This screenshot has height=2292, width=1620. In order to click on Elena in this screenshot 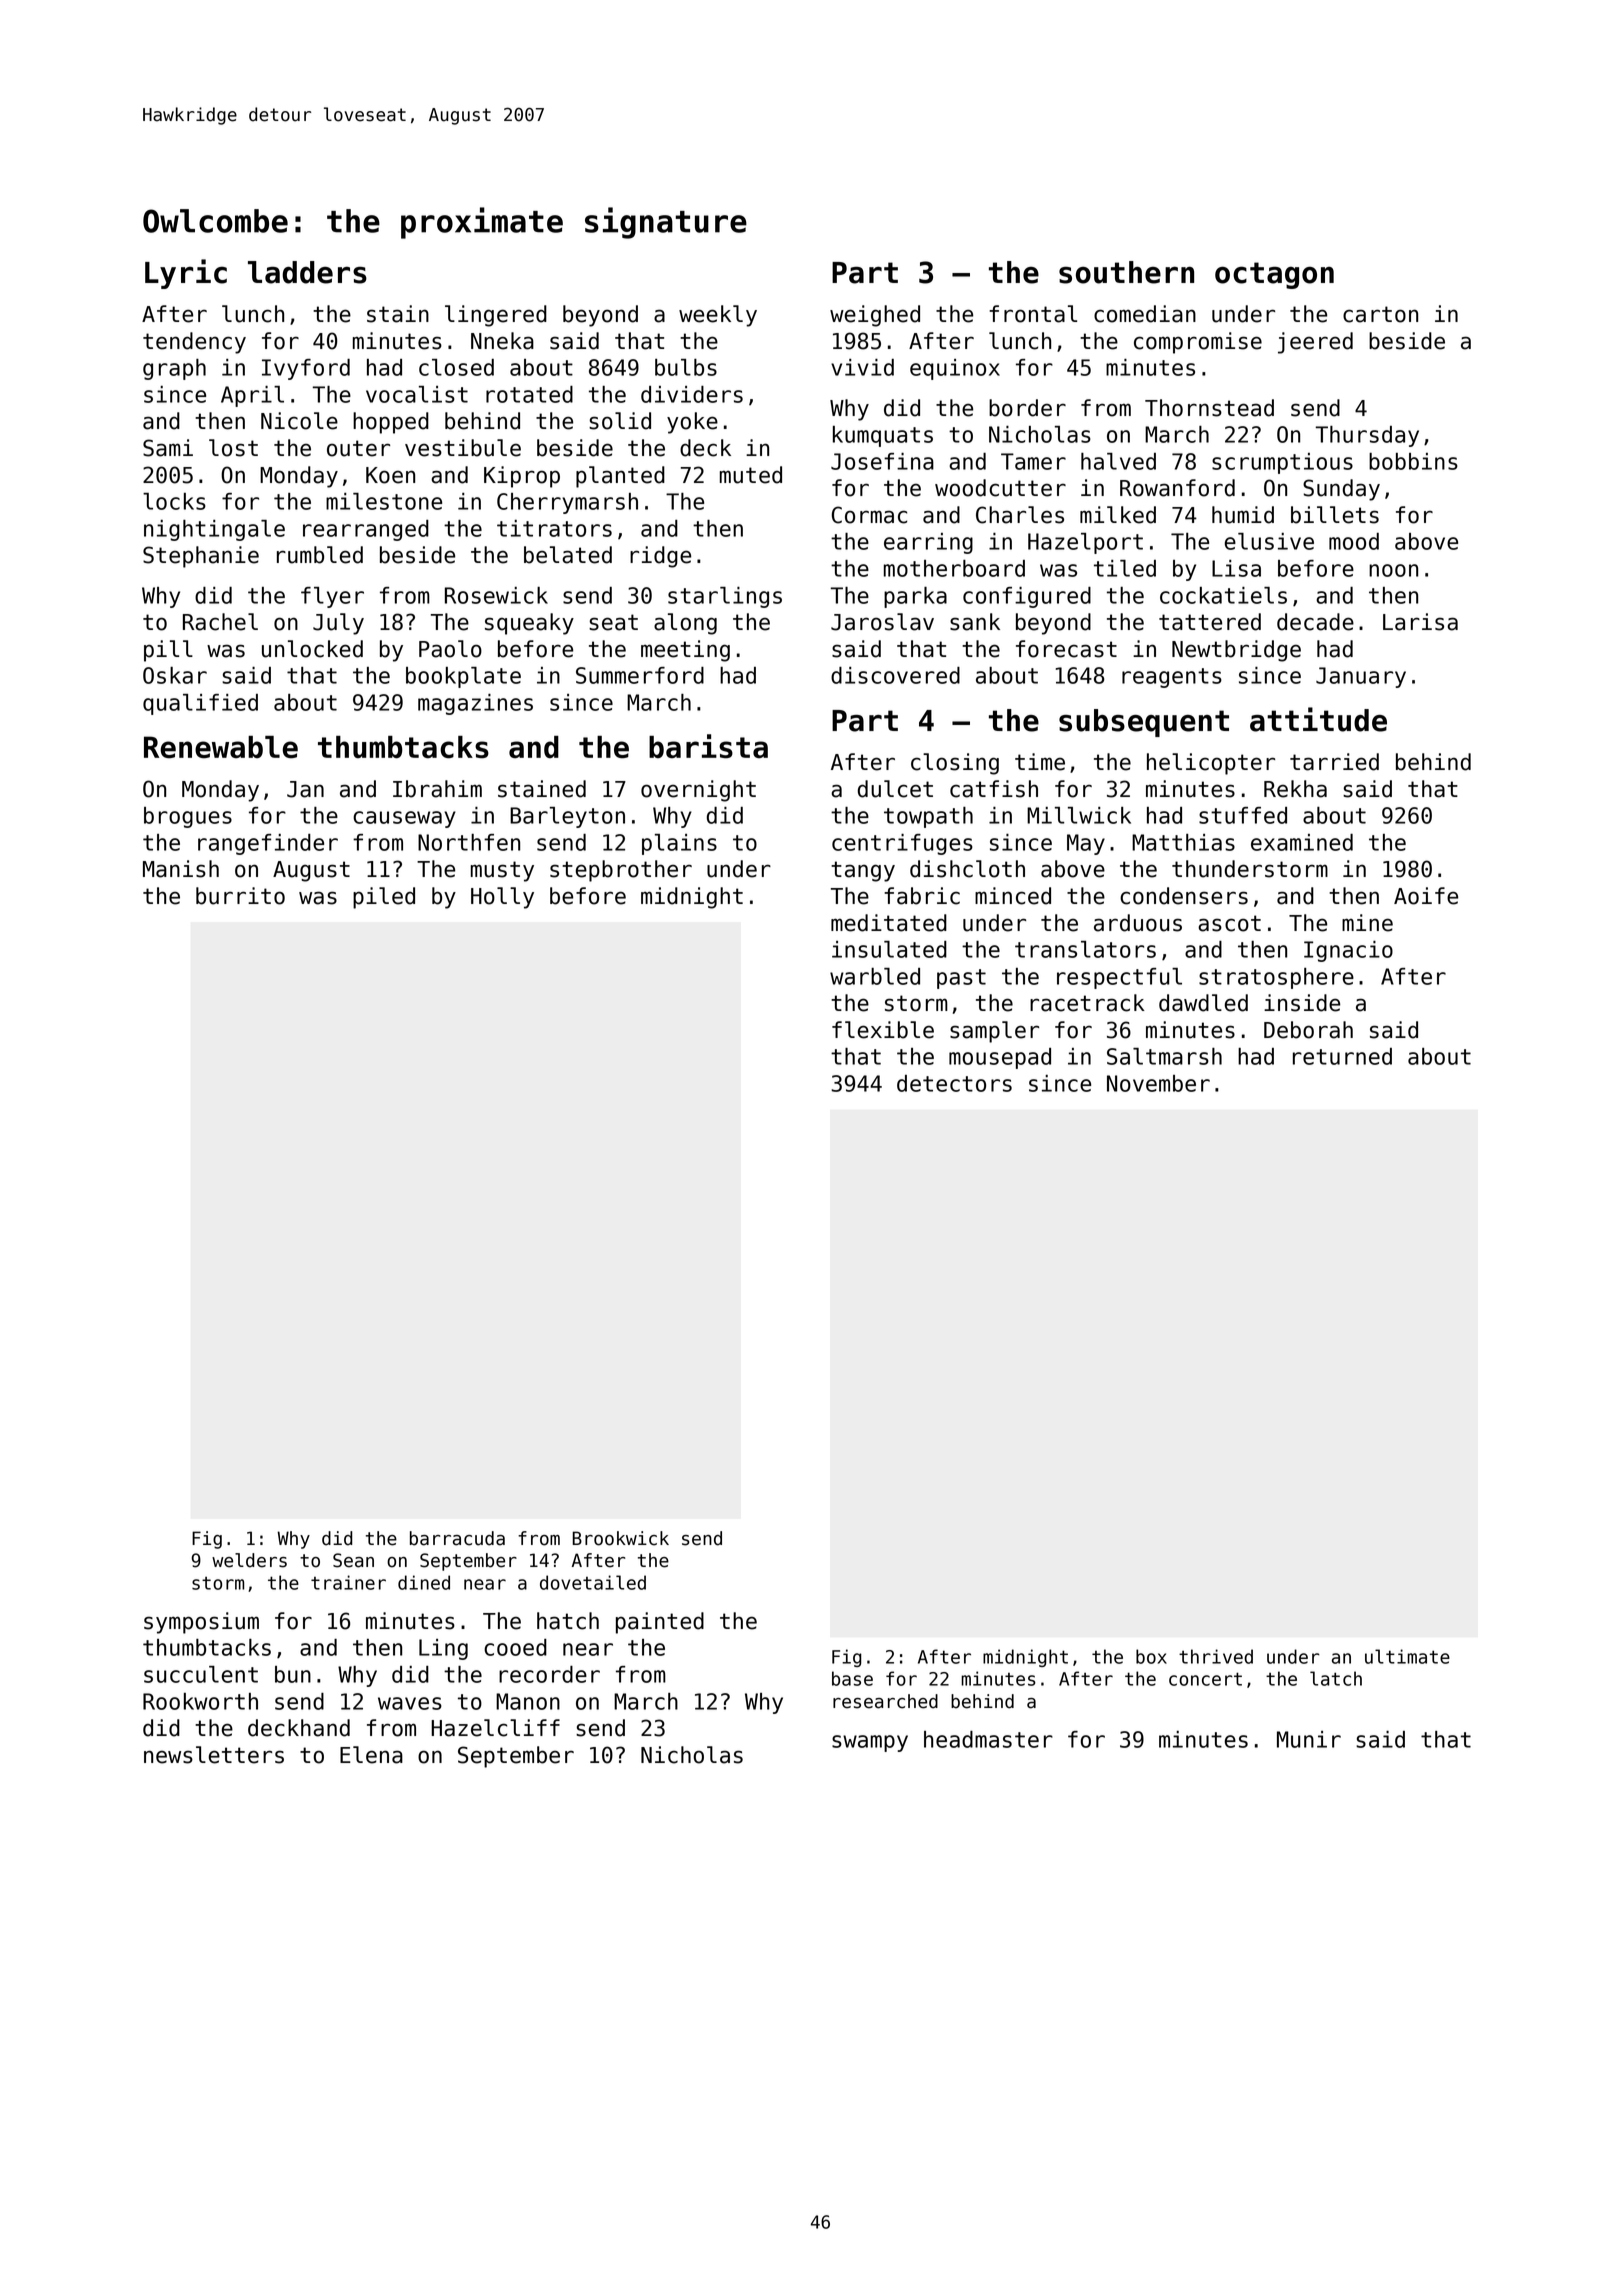, I will do `click(371, 1755)`.
